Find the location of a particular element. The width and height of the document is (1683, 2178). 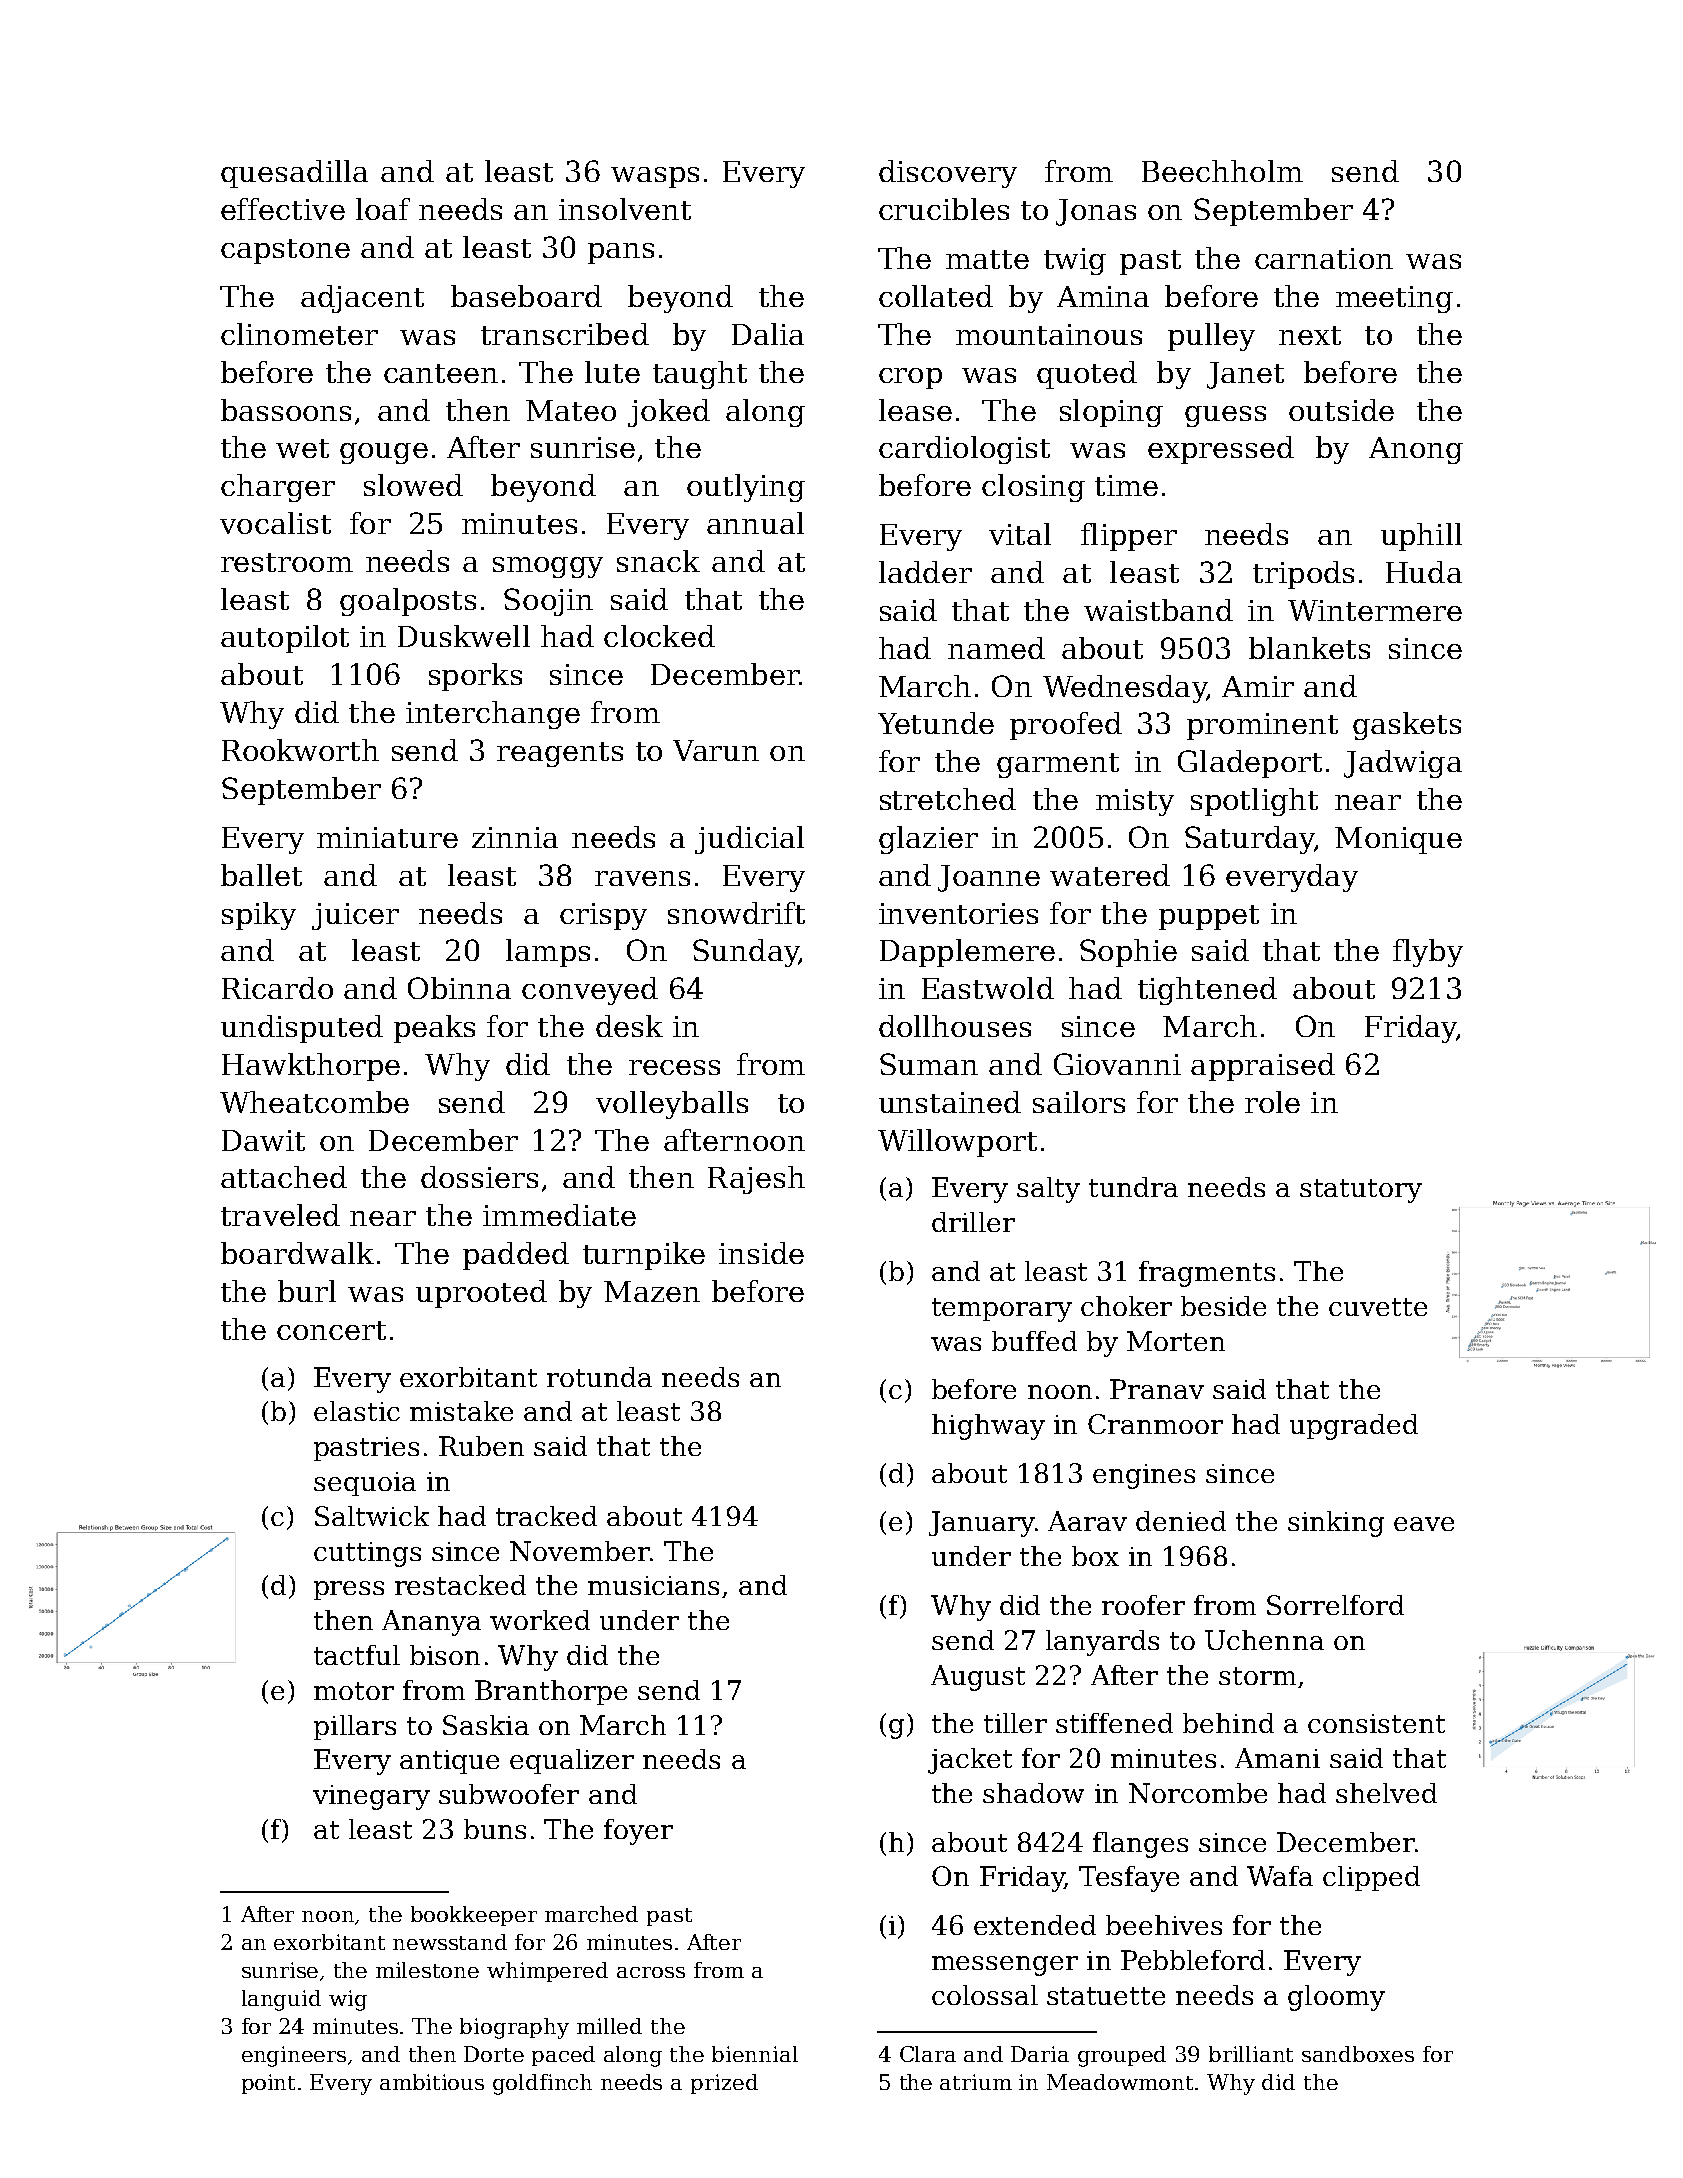

wasps is located at coordinates (655, 177).
